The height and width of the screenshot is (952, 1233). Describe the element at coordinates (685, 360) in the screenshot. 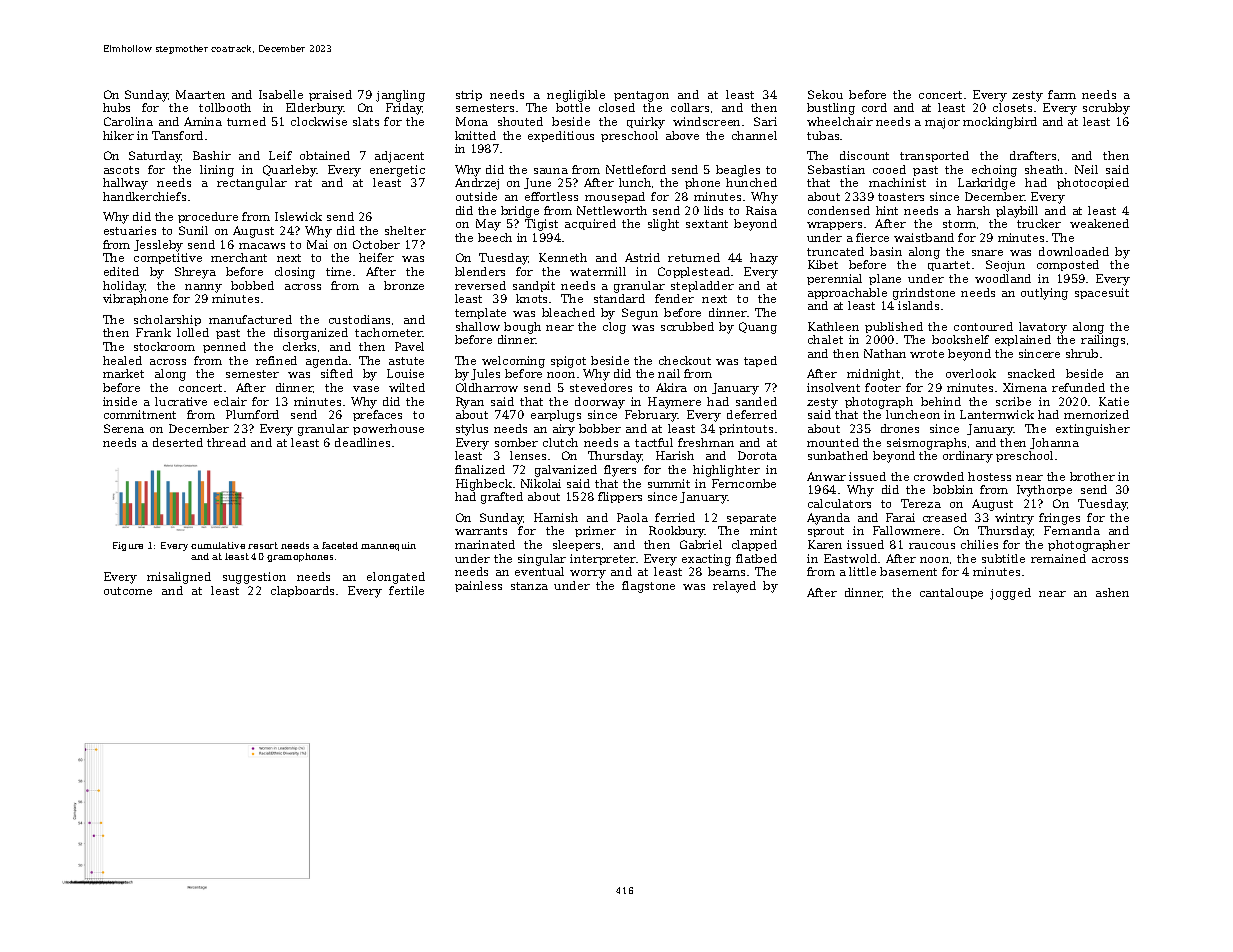

I see `checkout` at that location.
